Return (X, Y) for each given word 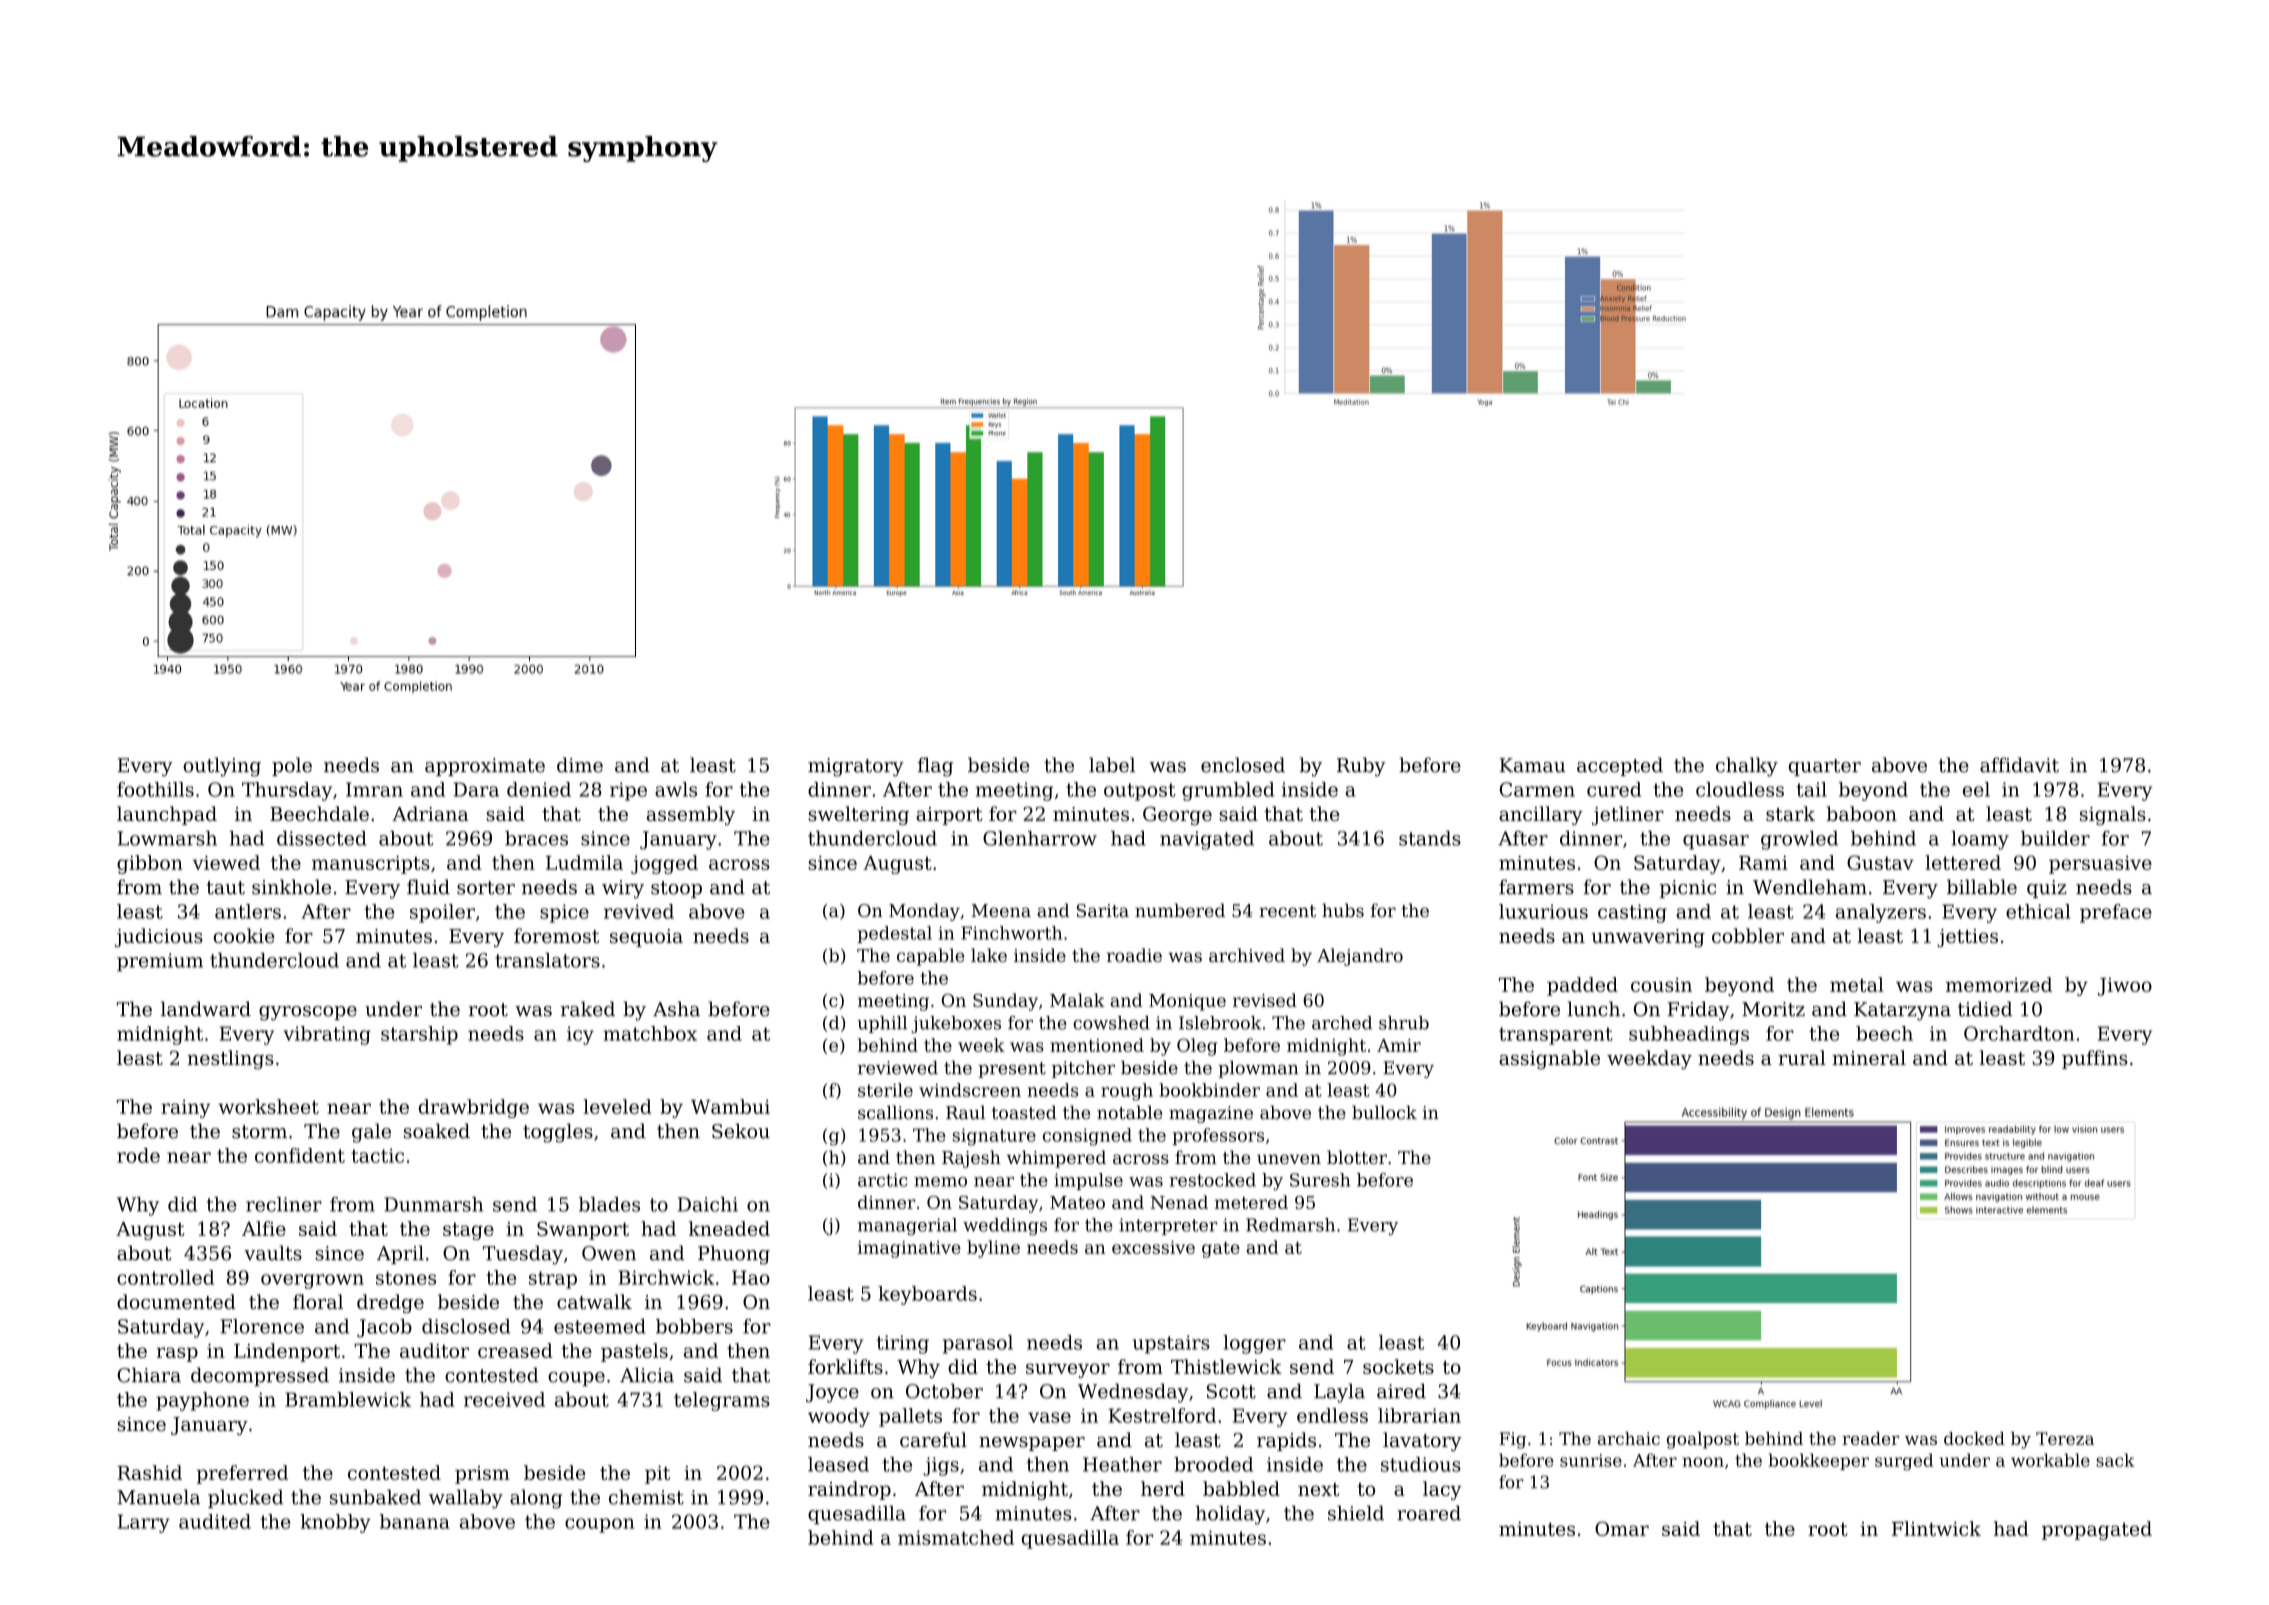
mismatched (956, 1537)
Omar (1622, 1528)
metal (1857, 984)
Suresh (1320, 1180)
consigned (1087, 1137)
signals (2113, 815)
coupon (599, 1525)
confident (300, 1155)
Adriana (430, 813)
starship (419, 1035)
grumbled (1228, 791)
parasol (978, 1344)
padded (1582, 986)
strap (553, 1280)
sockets (1398, 1366)
